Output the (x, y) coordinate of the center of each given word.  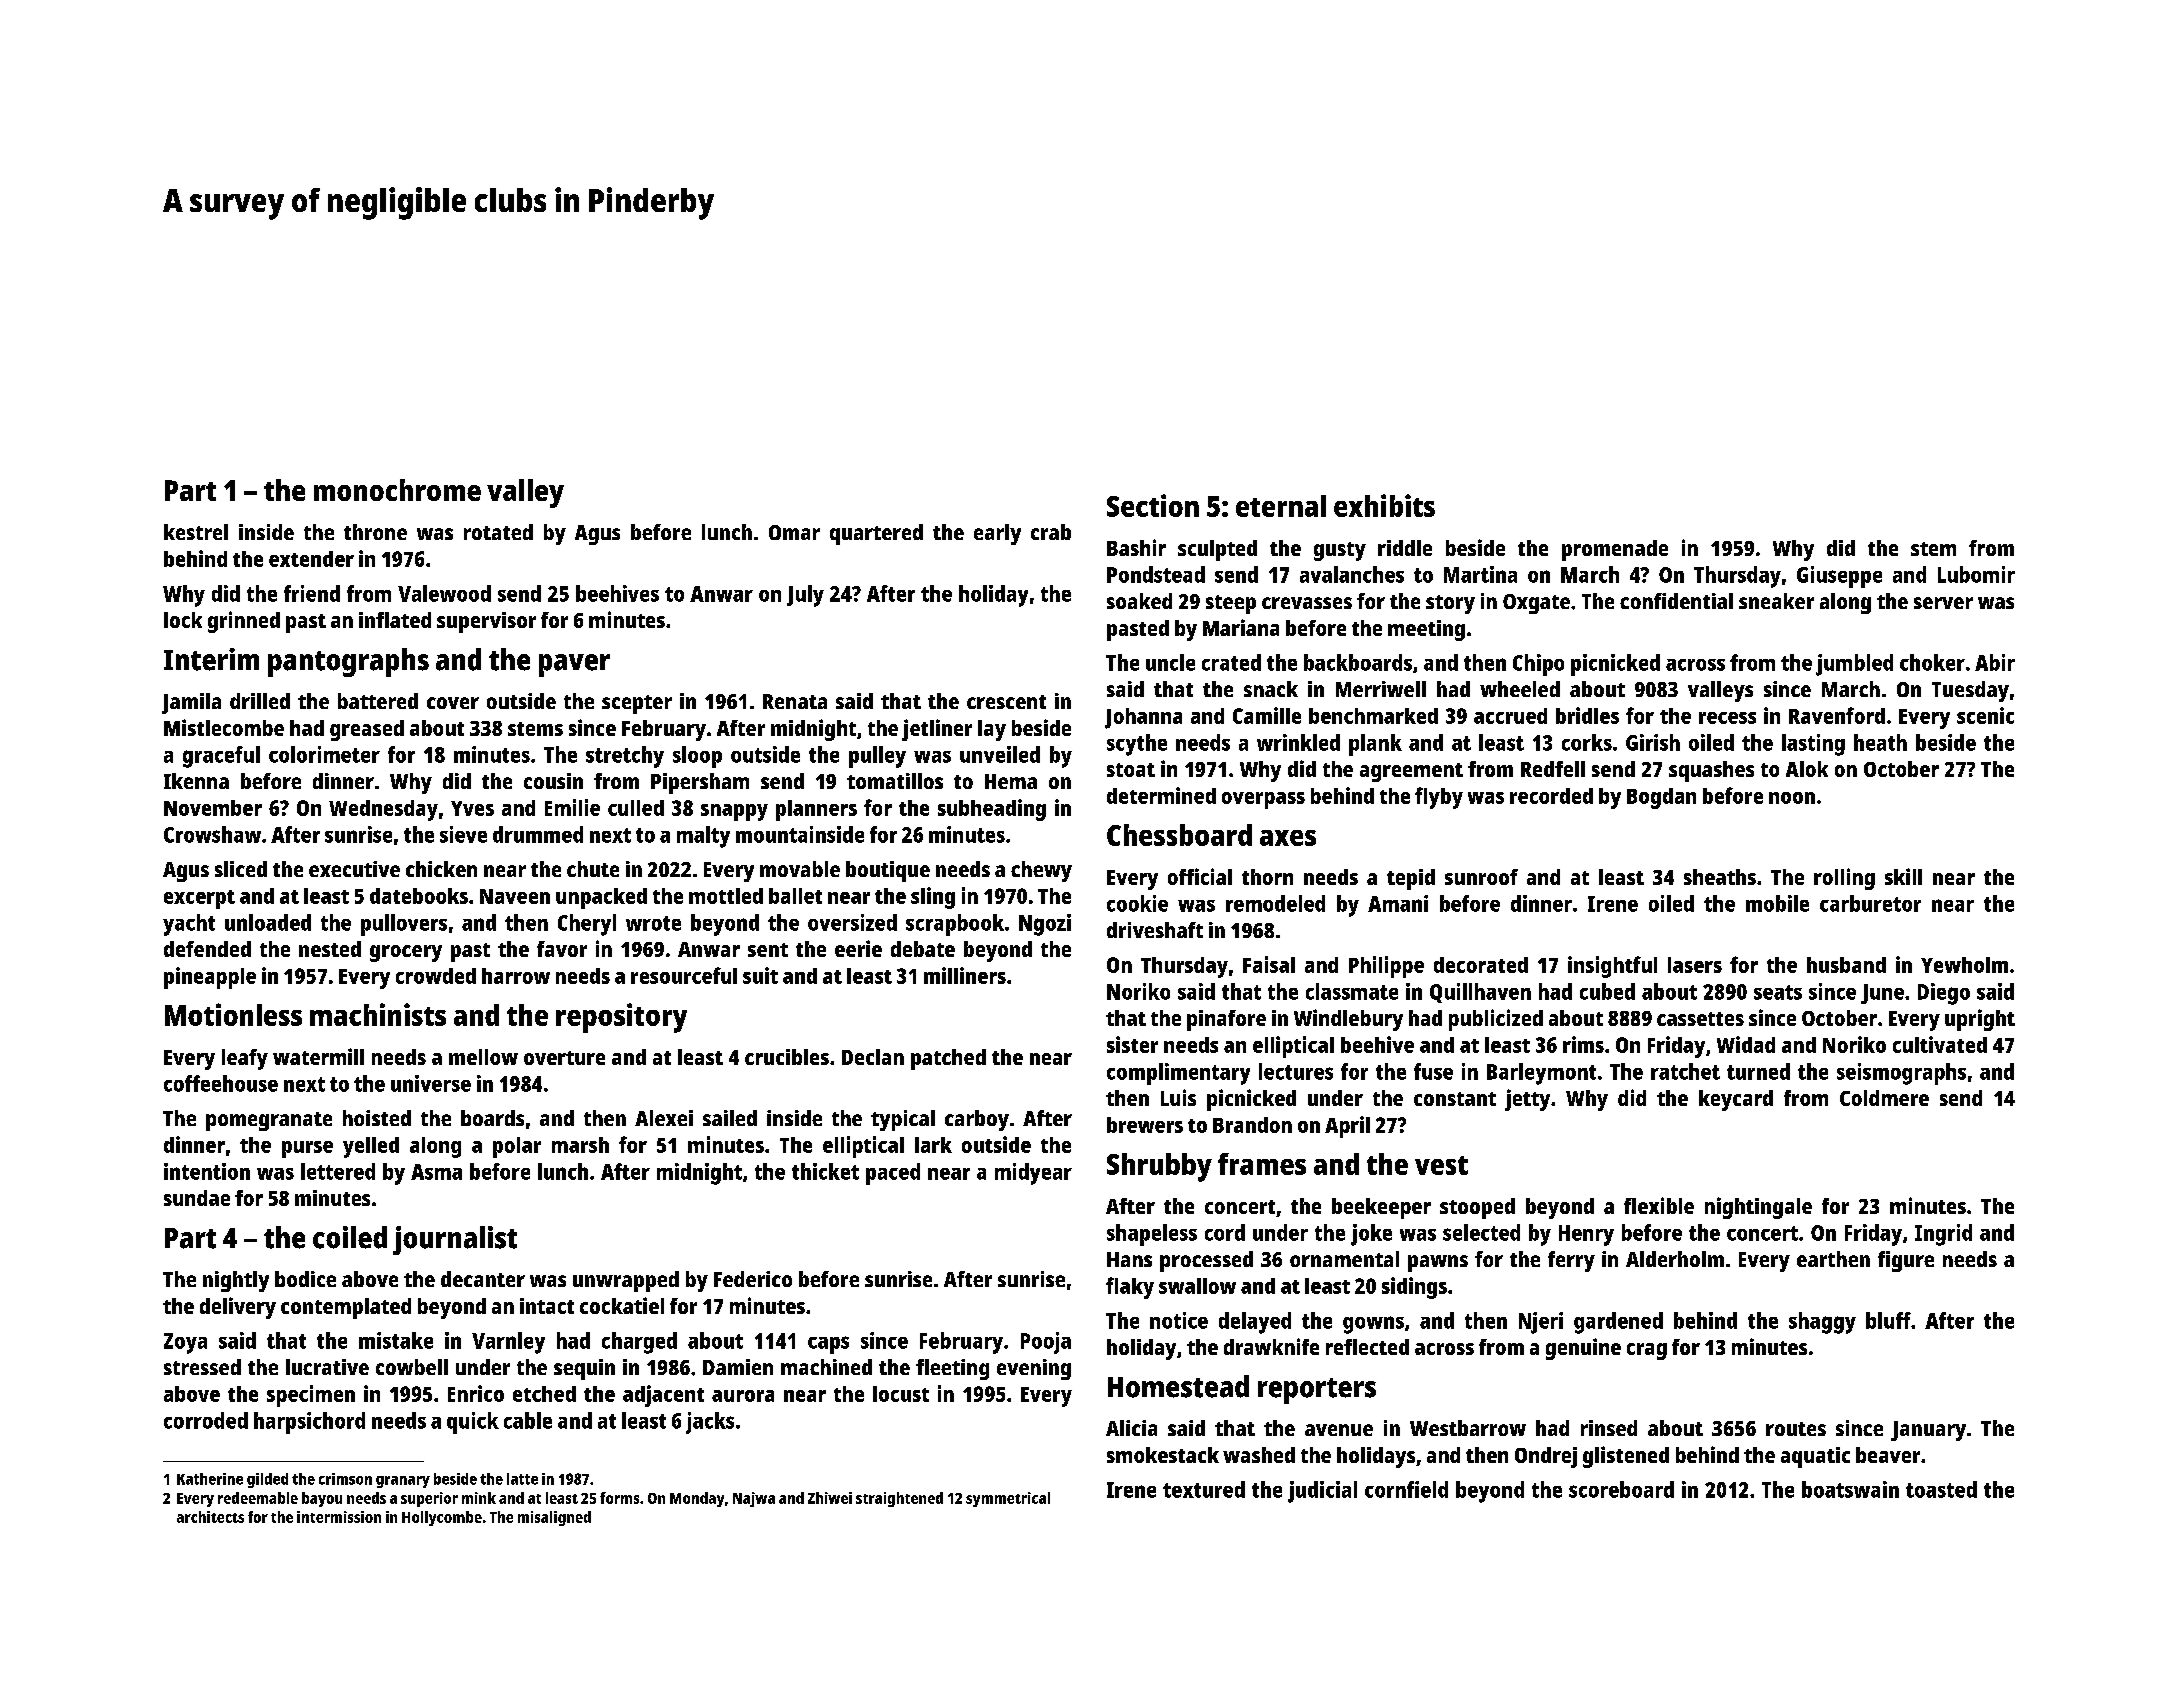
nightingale (1758, 1208)
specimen (311, 1396)
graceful (221, 757)
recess (1727, 718)
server (1943, 603)
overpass (1263, 800)
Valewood (444, 593)
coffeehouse (221, 1083)
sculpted (1217, 550)
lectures (1296, 1071)
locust (901, 1394)
